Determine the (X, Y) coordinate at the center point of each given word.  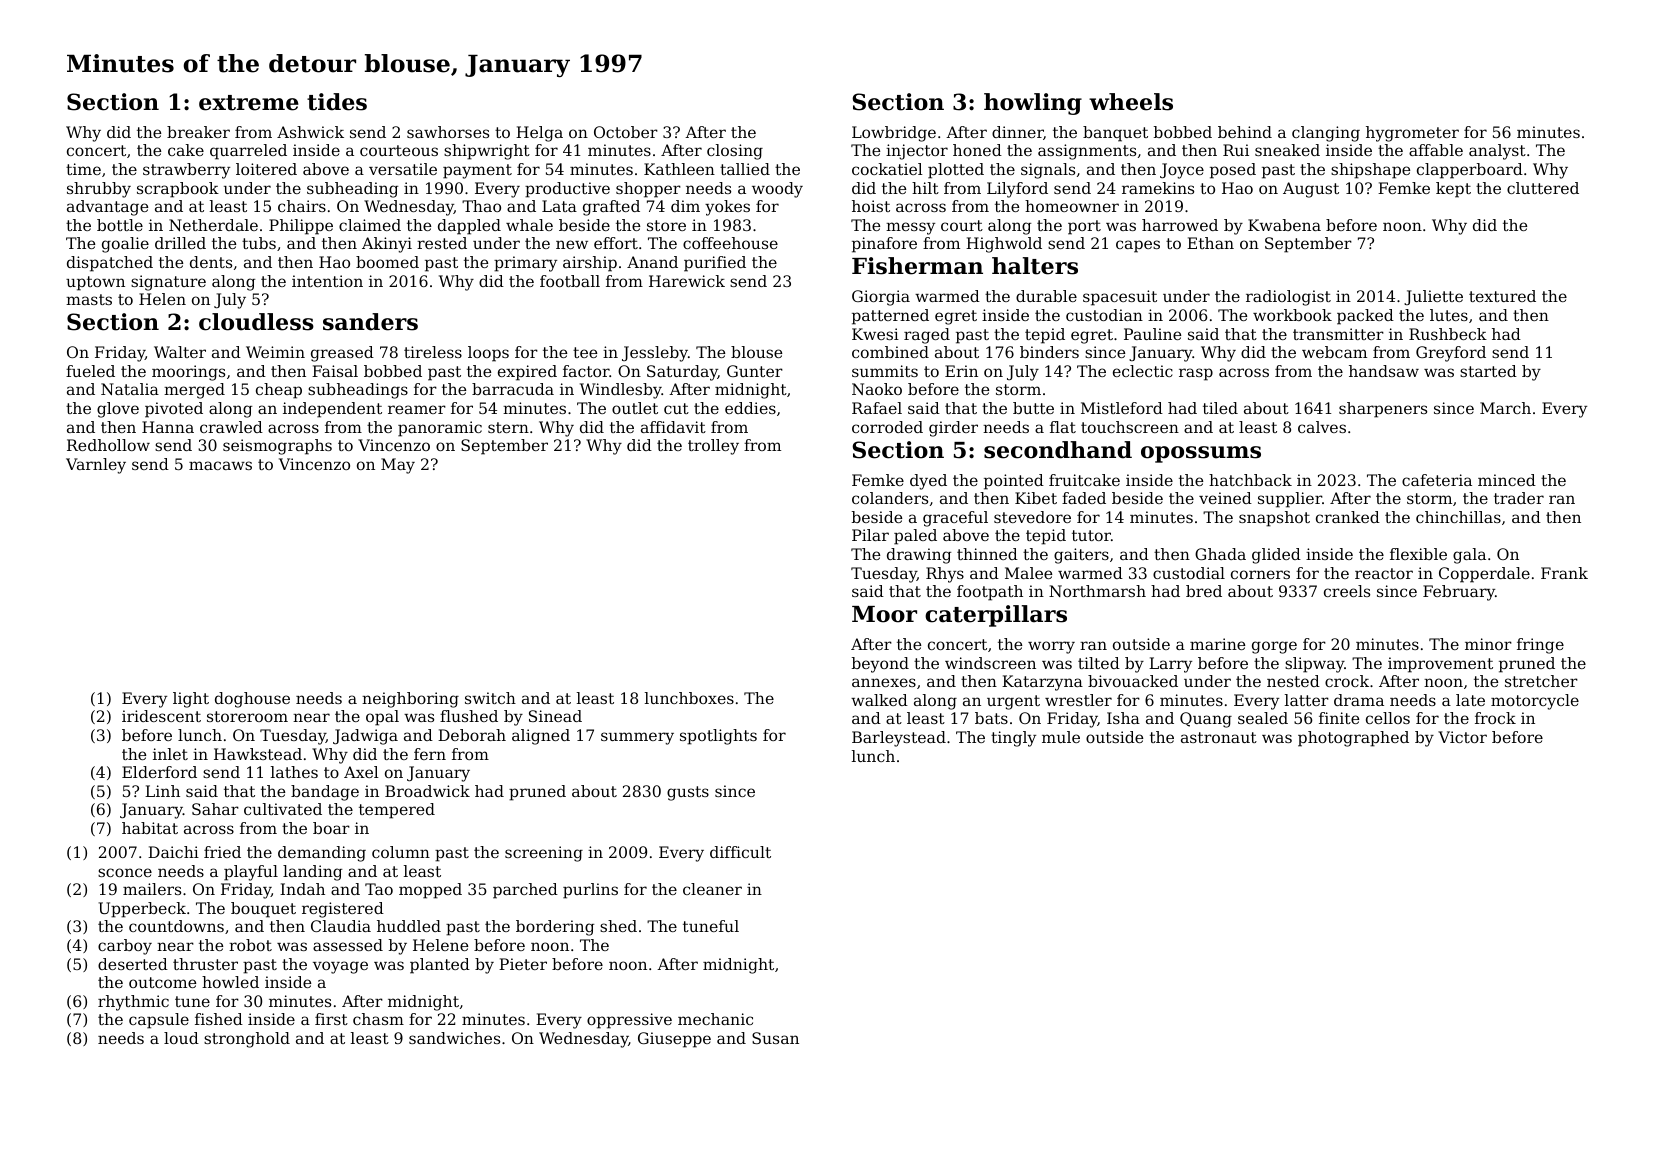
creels (1347, 591)
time (83, 169)
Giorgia (881, 298)
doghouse (252, 700)
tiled (1220, 408)
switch (490, 698)
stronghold (247, 1040)
